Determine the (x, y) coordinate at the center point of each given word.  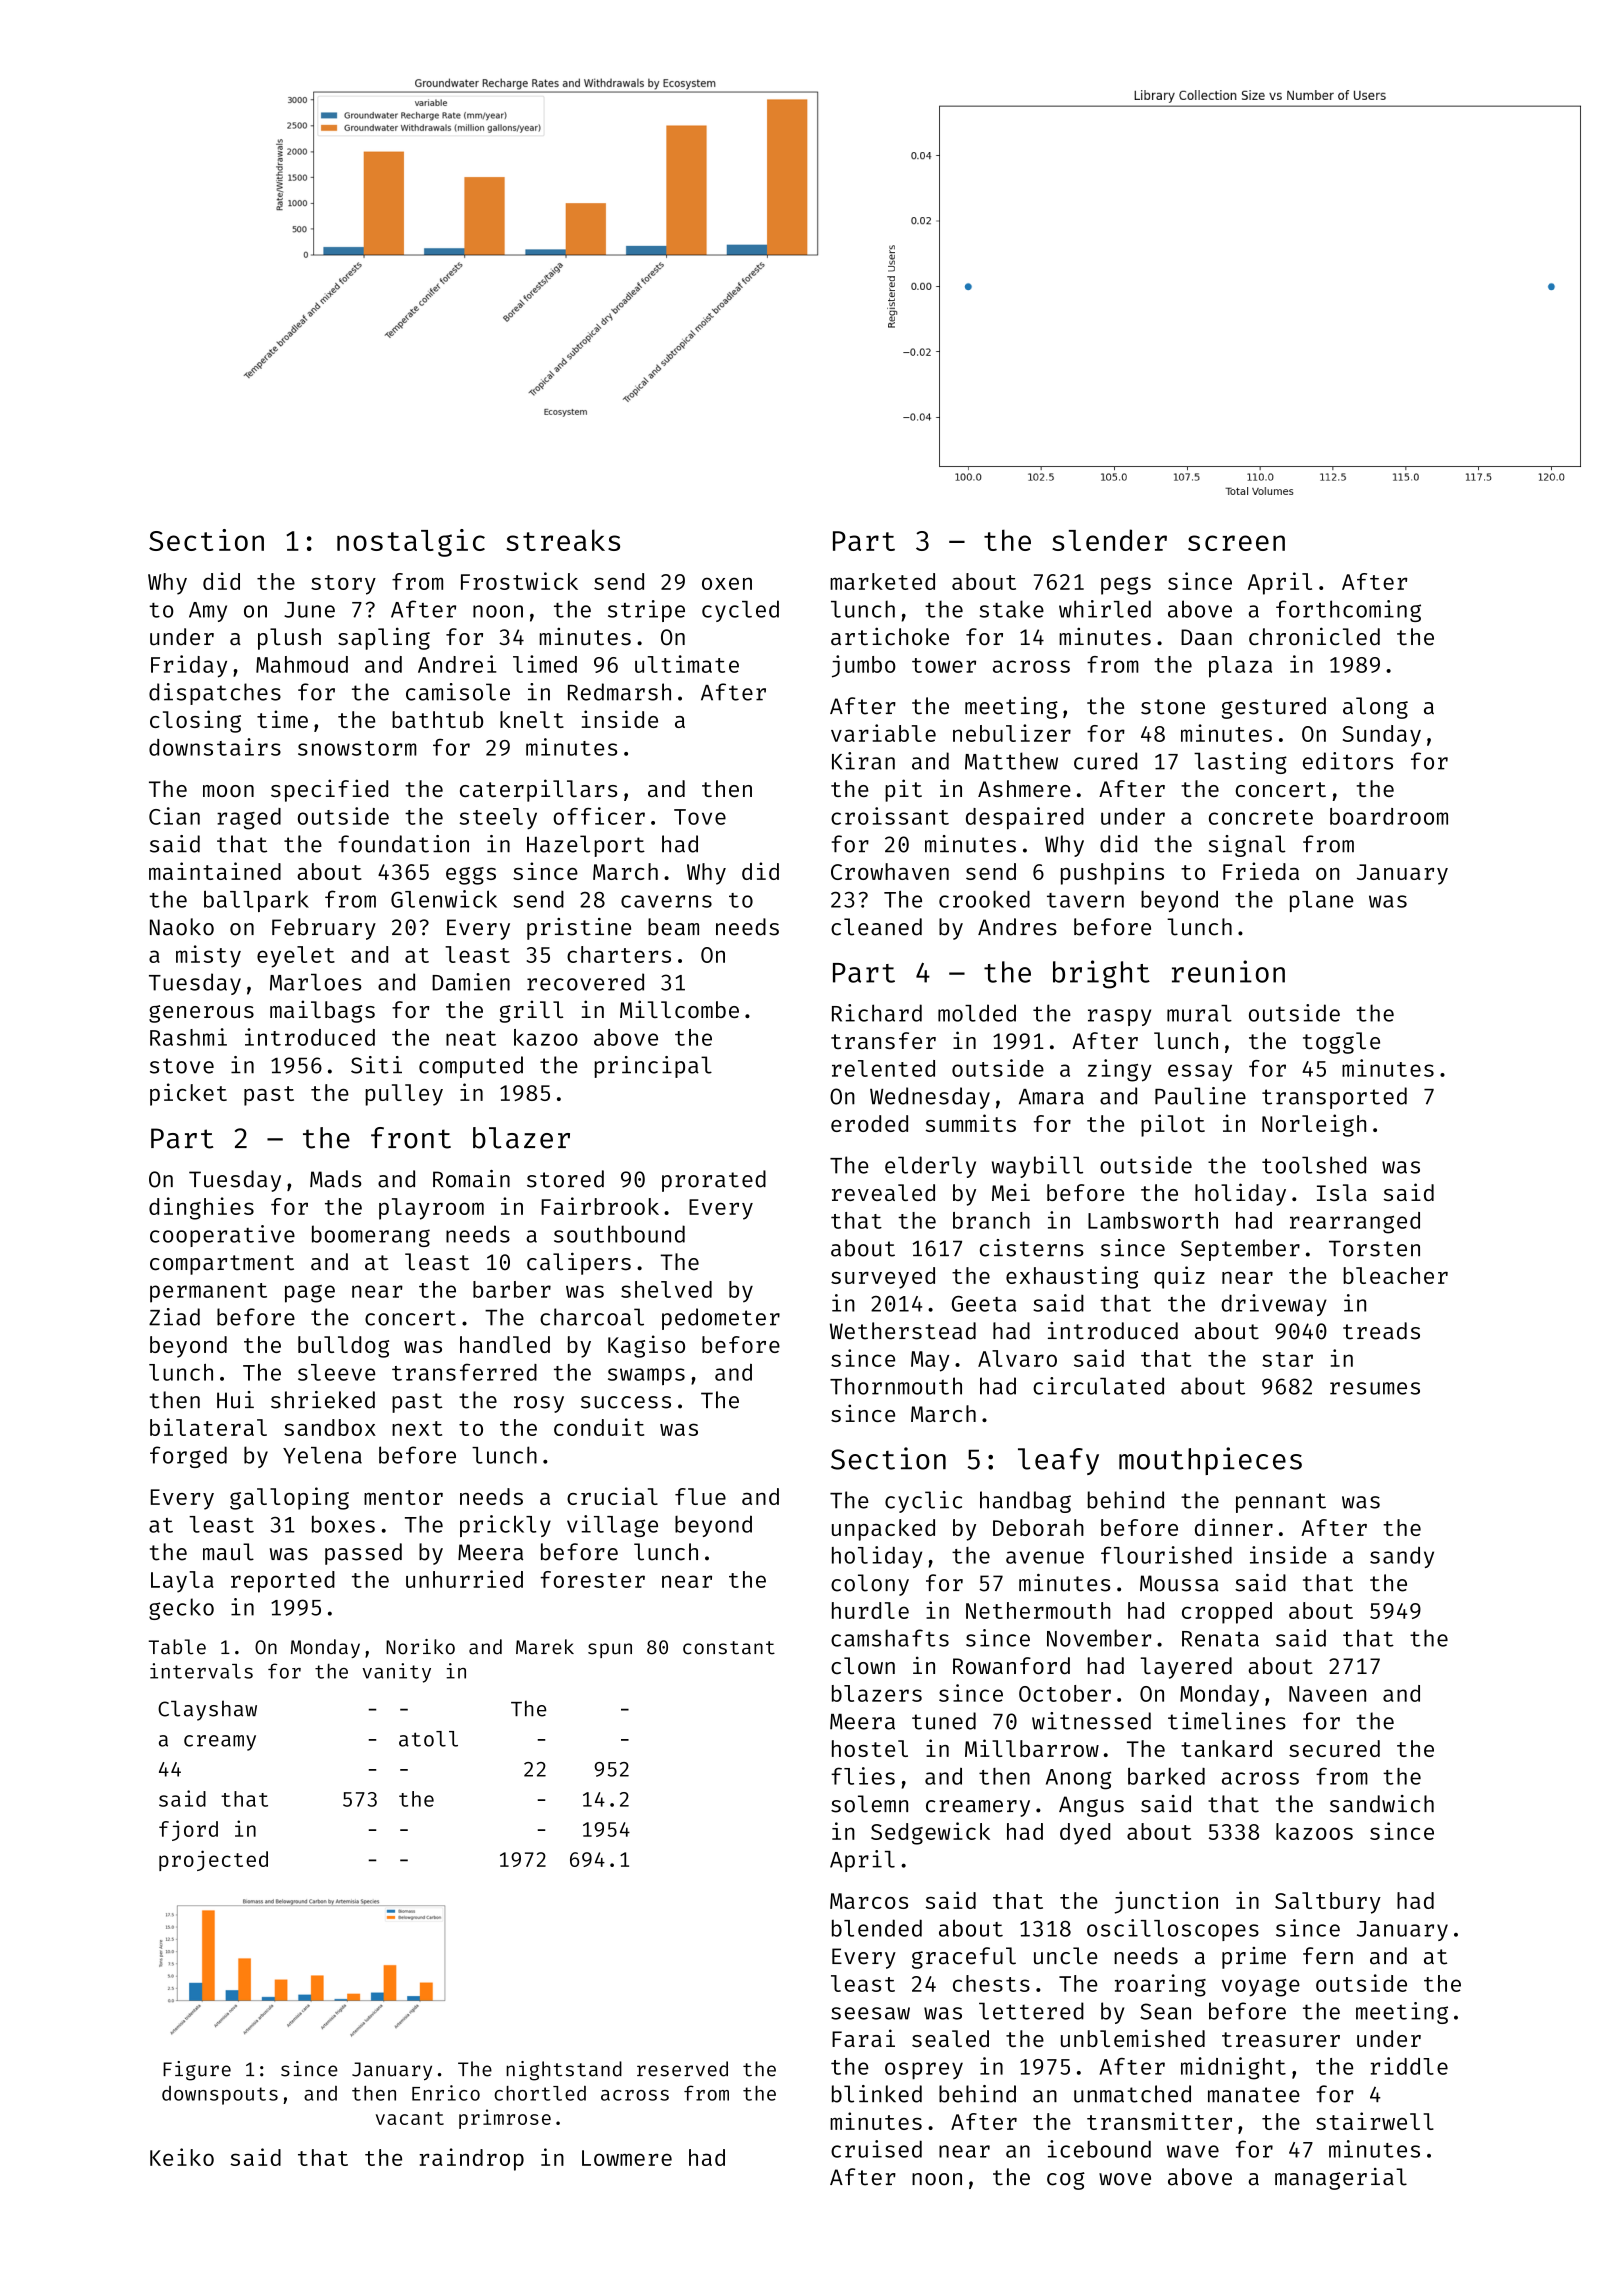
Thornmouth (896, 1386)
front (411, 1138)
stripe (646, 611)
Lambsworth (1153, 1220)
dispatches (215, 694)
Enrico (446, 2093)
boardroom (1389, 816)
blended (877, 1928)
